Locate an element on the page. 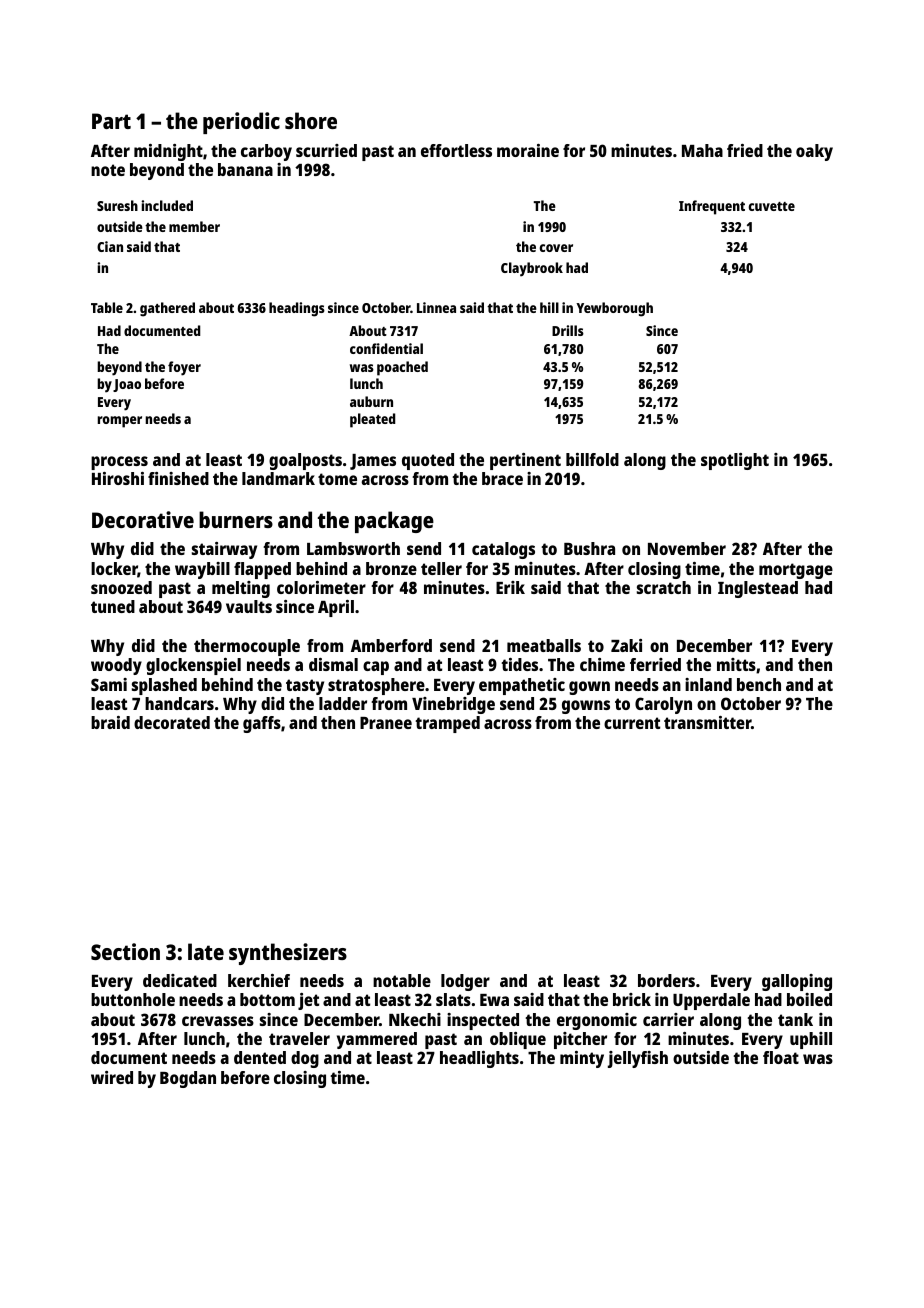 The image size is (924, 1308). Yewborough is located at coordinates (614, 309).
